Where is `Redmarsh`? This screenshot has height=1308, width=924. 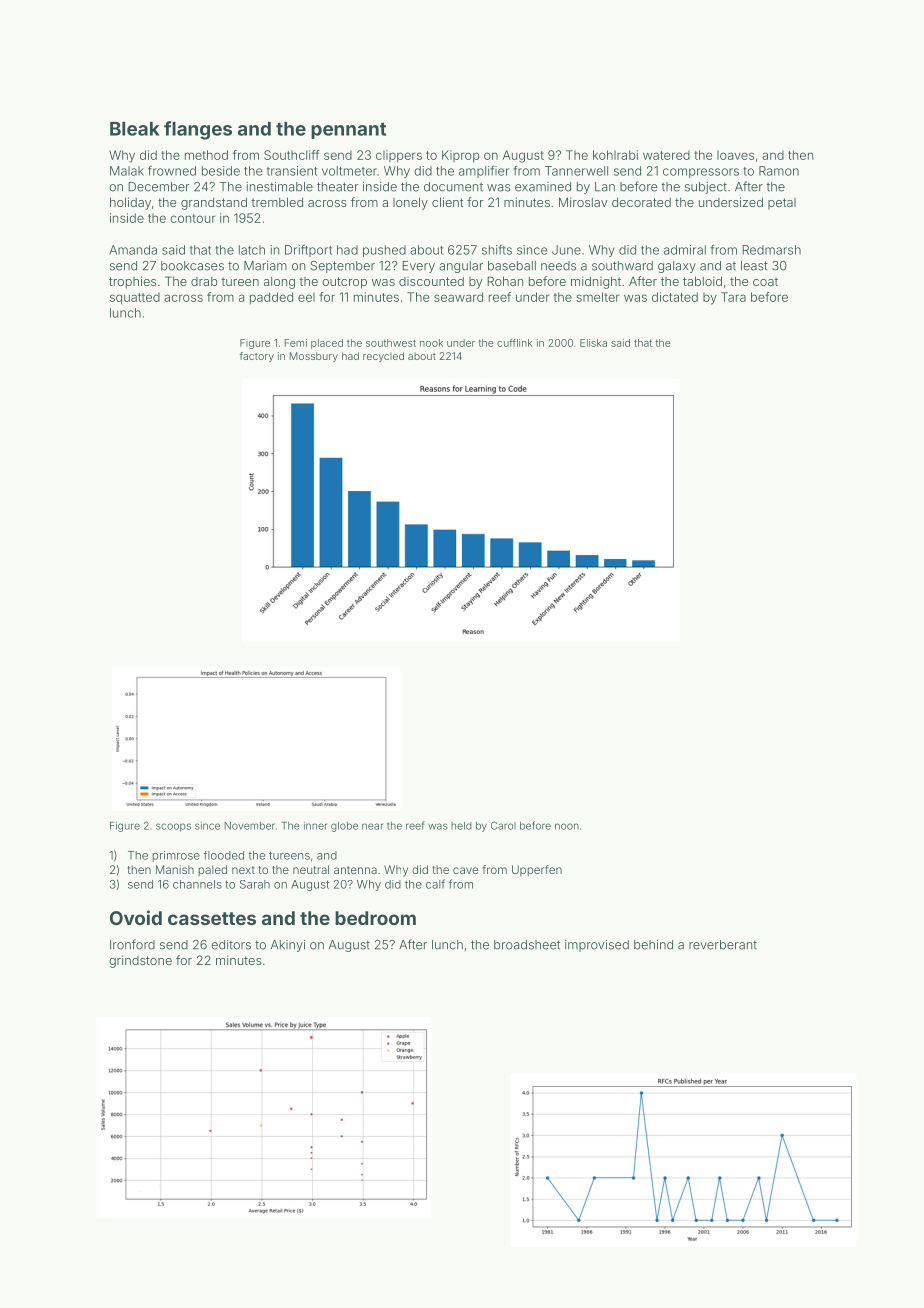 Redmarsh is located at coordinates (771, 250).
